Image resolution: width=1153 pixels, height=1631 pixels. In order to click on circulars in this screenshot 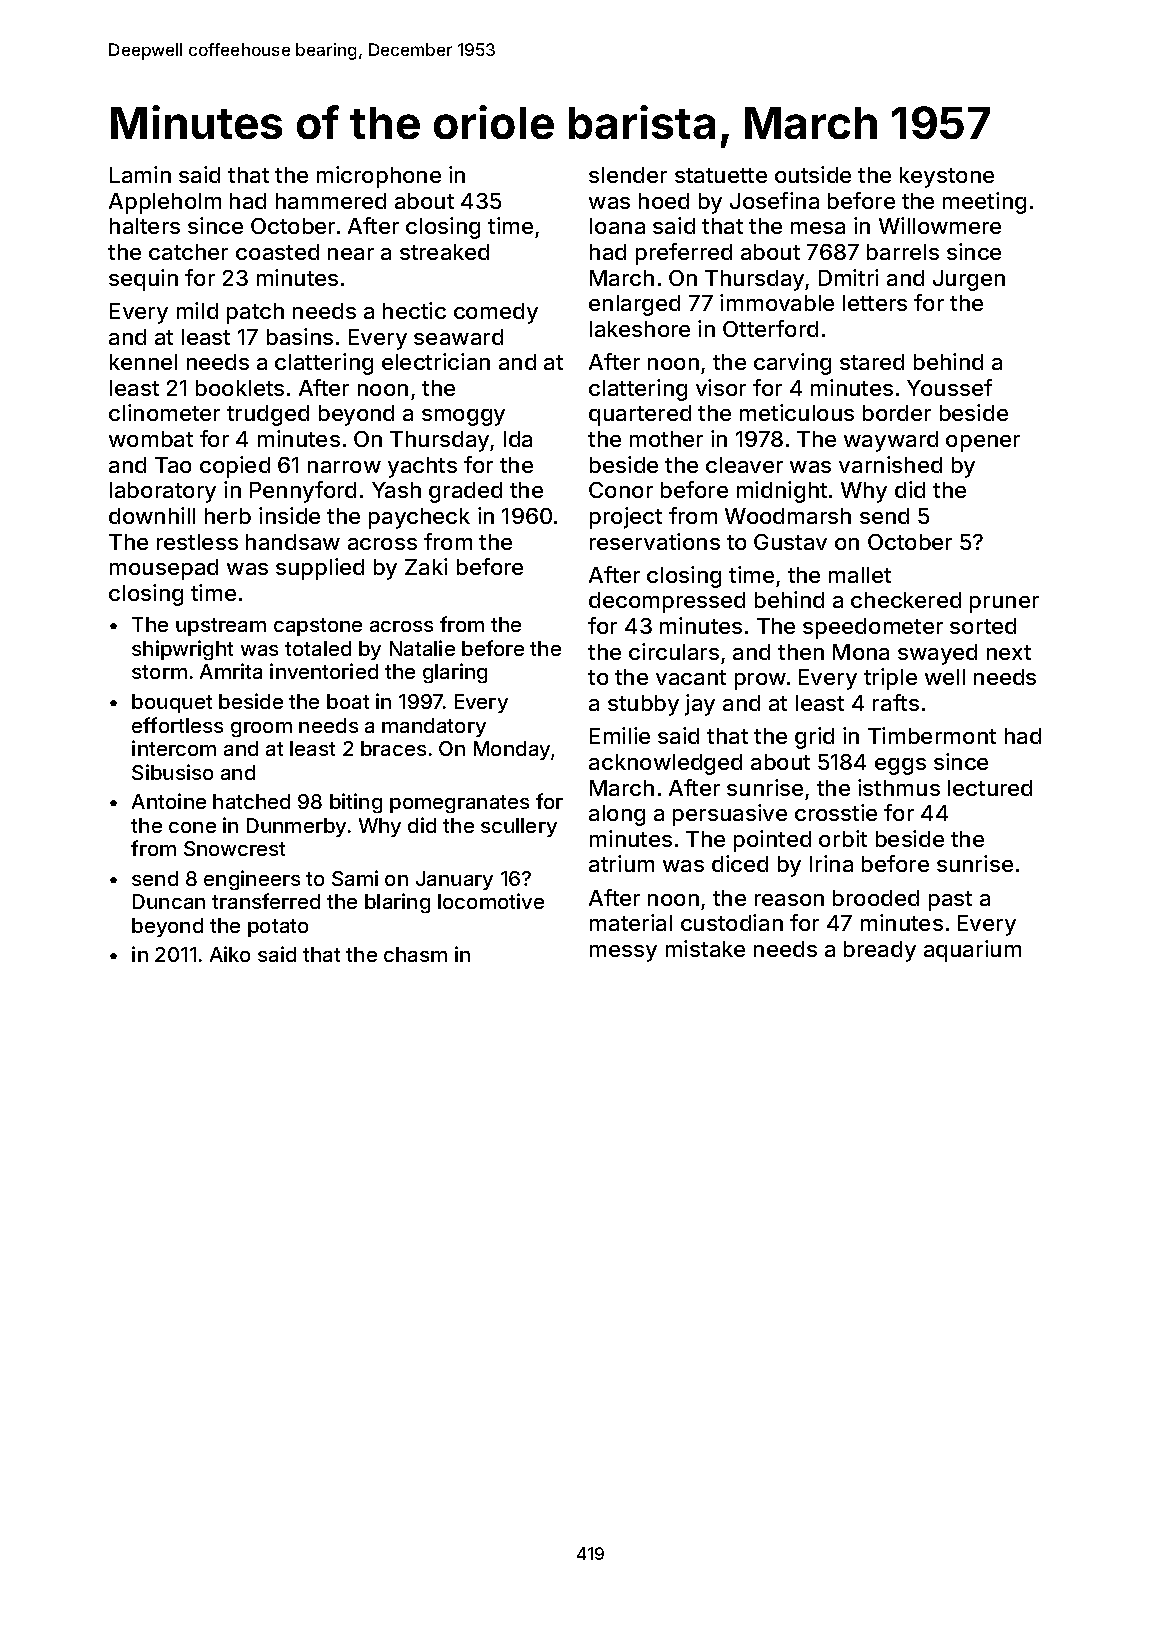, I will do `click(674, 651)`.
